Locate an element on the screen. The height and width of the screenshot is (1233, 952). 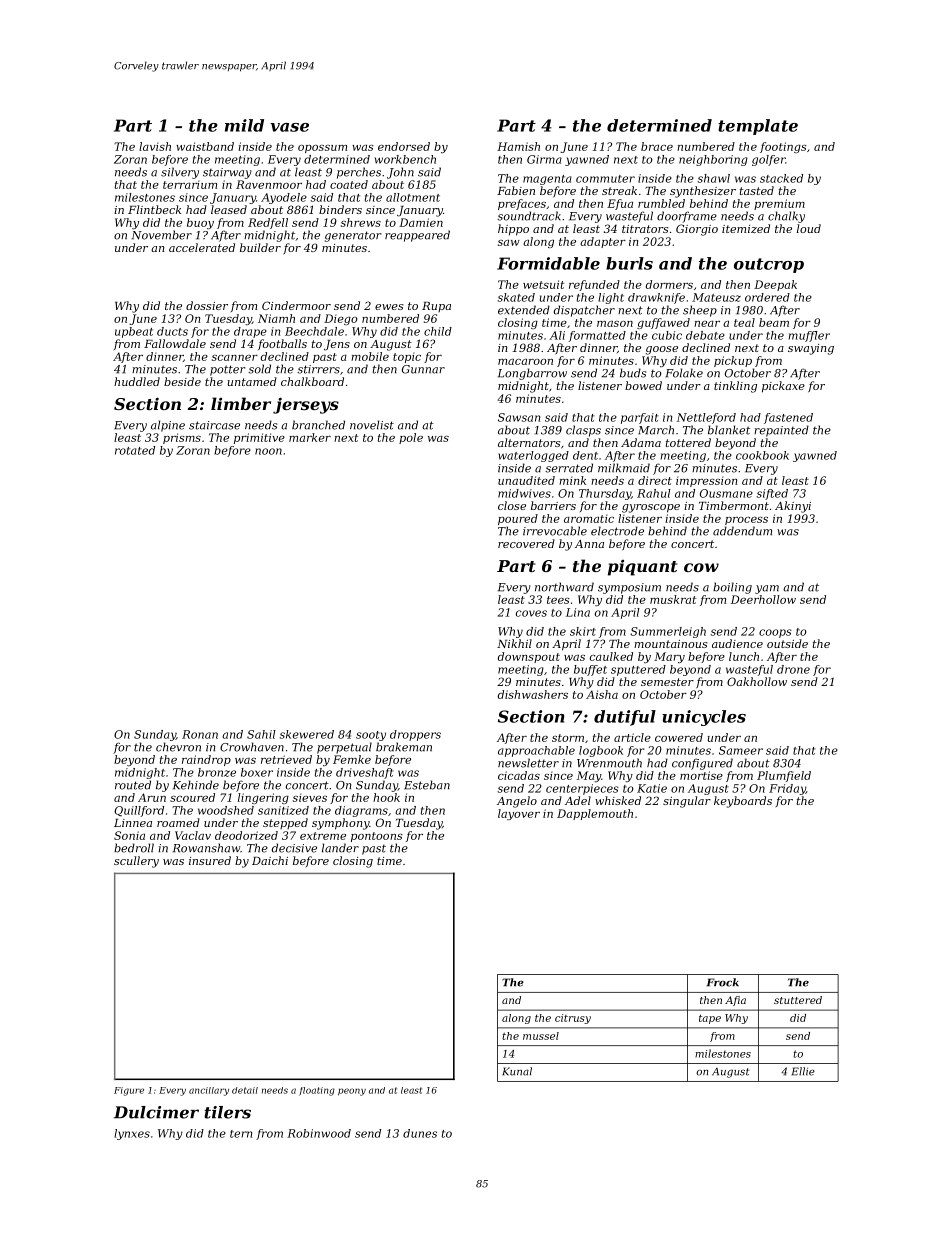
dunes is located at coordinates (420, 1133).
